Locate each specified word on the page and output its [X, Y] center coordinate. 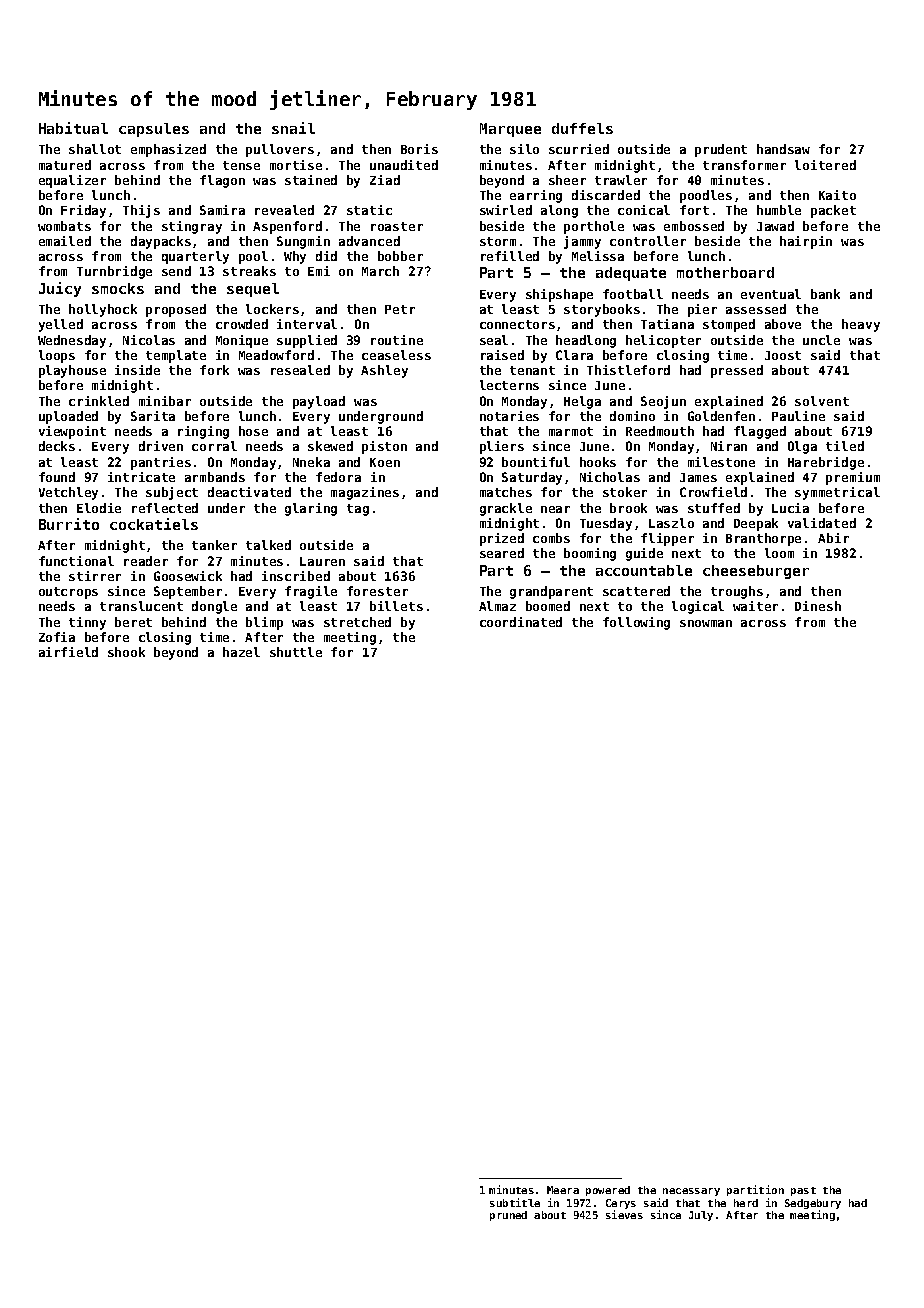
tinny [87, 623]
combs [551, 538]
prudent [721, 150]
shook [126, 652]
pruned [508, 1216]
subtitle [515, 1202]
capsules [154, 130]
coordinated [521, 622]
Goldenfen [721, 416]
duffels [582, 128]
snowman [706, 623]
